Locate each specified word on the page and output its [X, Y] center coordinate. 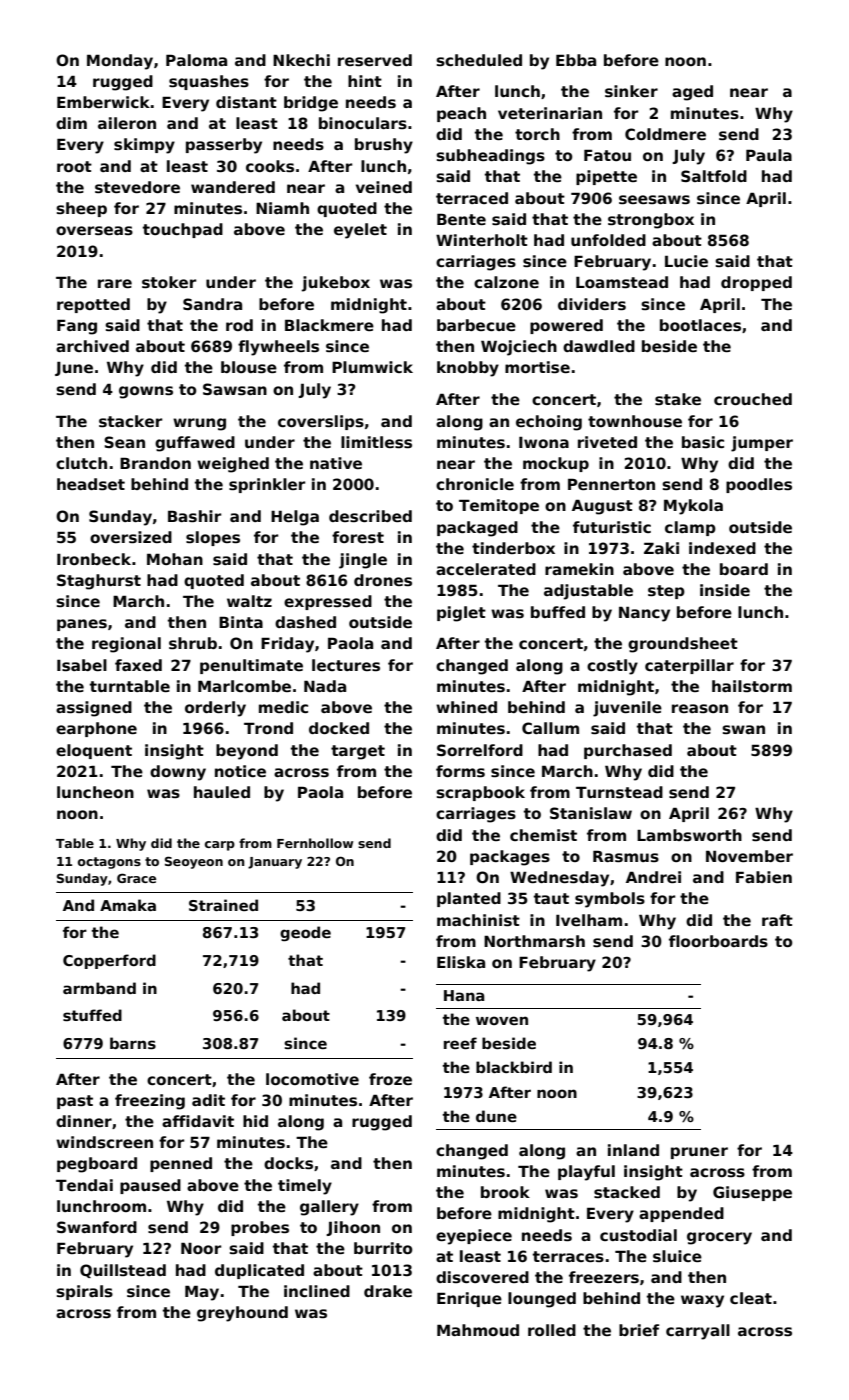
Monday [120, 62]
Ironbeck [94, 559]
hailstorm [752, 686]
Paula [769, 155]
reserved [375, 60]
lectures [346, 665]
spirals [84, 1292]
